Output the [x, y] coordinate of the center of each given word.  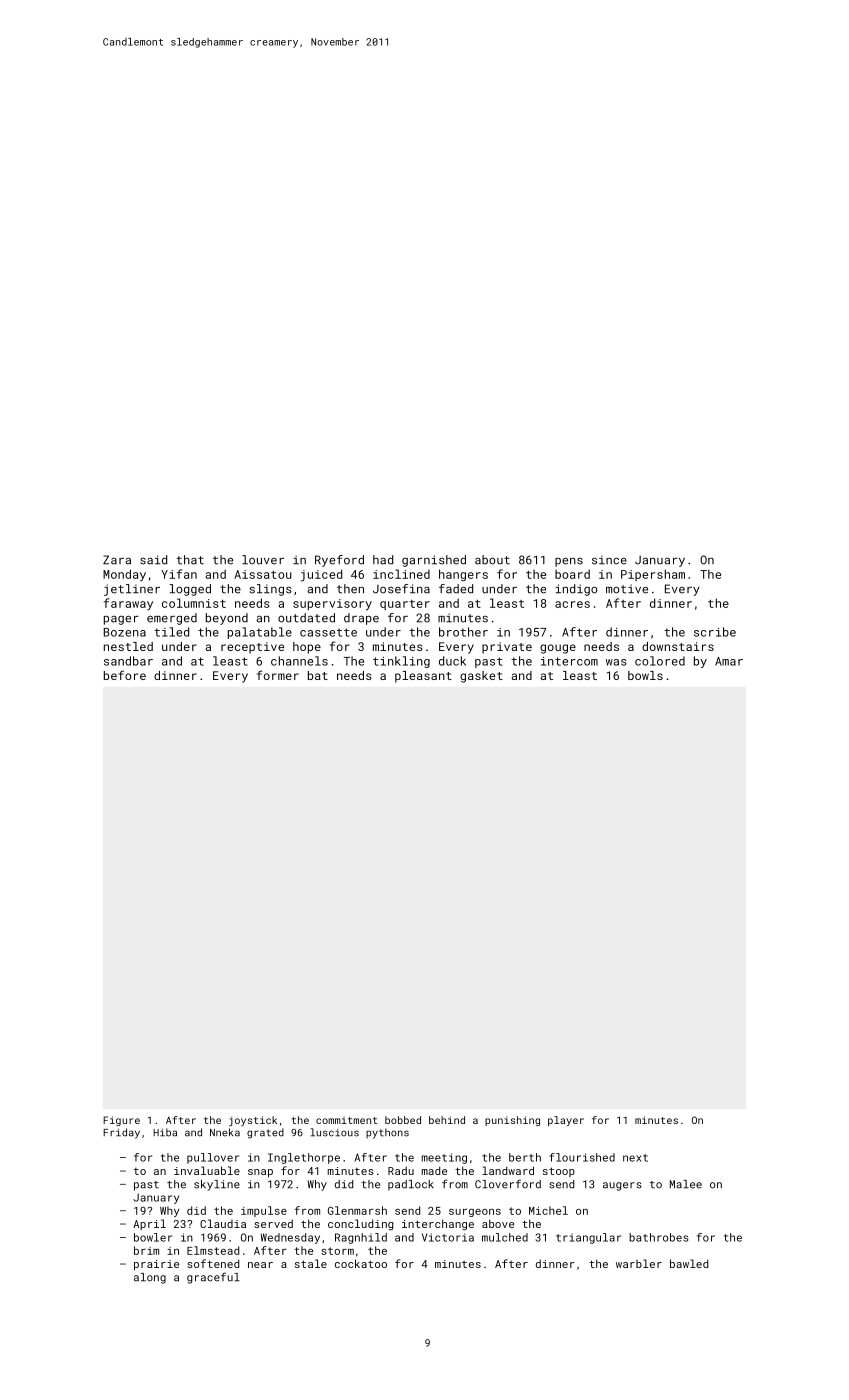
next [635, 1158]
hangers [463, 575]
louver [263, 560]
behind [447, 1120]
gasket [481, 677]
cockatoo [361, 1263]
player [566, 1121]
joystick [253, 1121]
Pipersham [653, 575]
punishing [512, 1121]
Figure [121, 1121]
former [278, 675]
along [150, 1278]
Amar [729, 661]
